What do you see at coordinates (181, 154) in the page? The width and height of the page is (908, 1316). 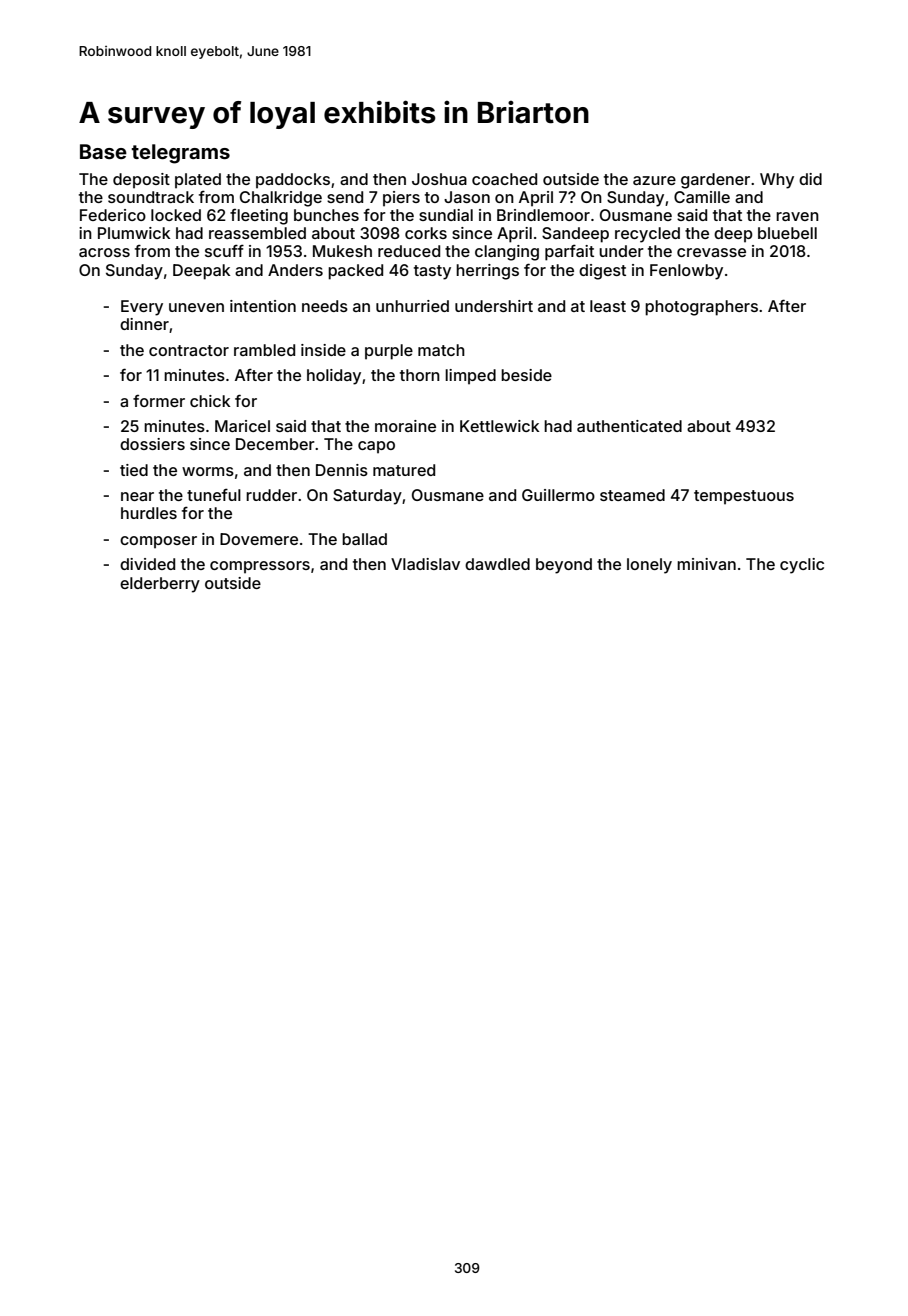 I see `telegrams` at bounding box center [181, 154].
